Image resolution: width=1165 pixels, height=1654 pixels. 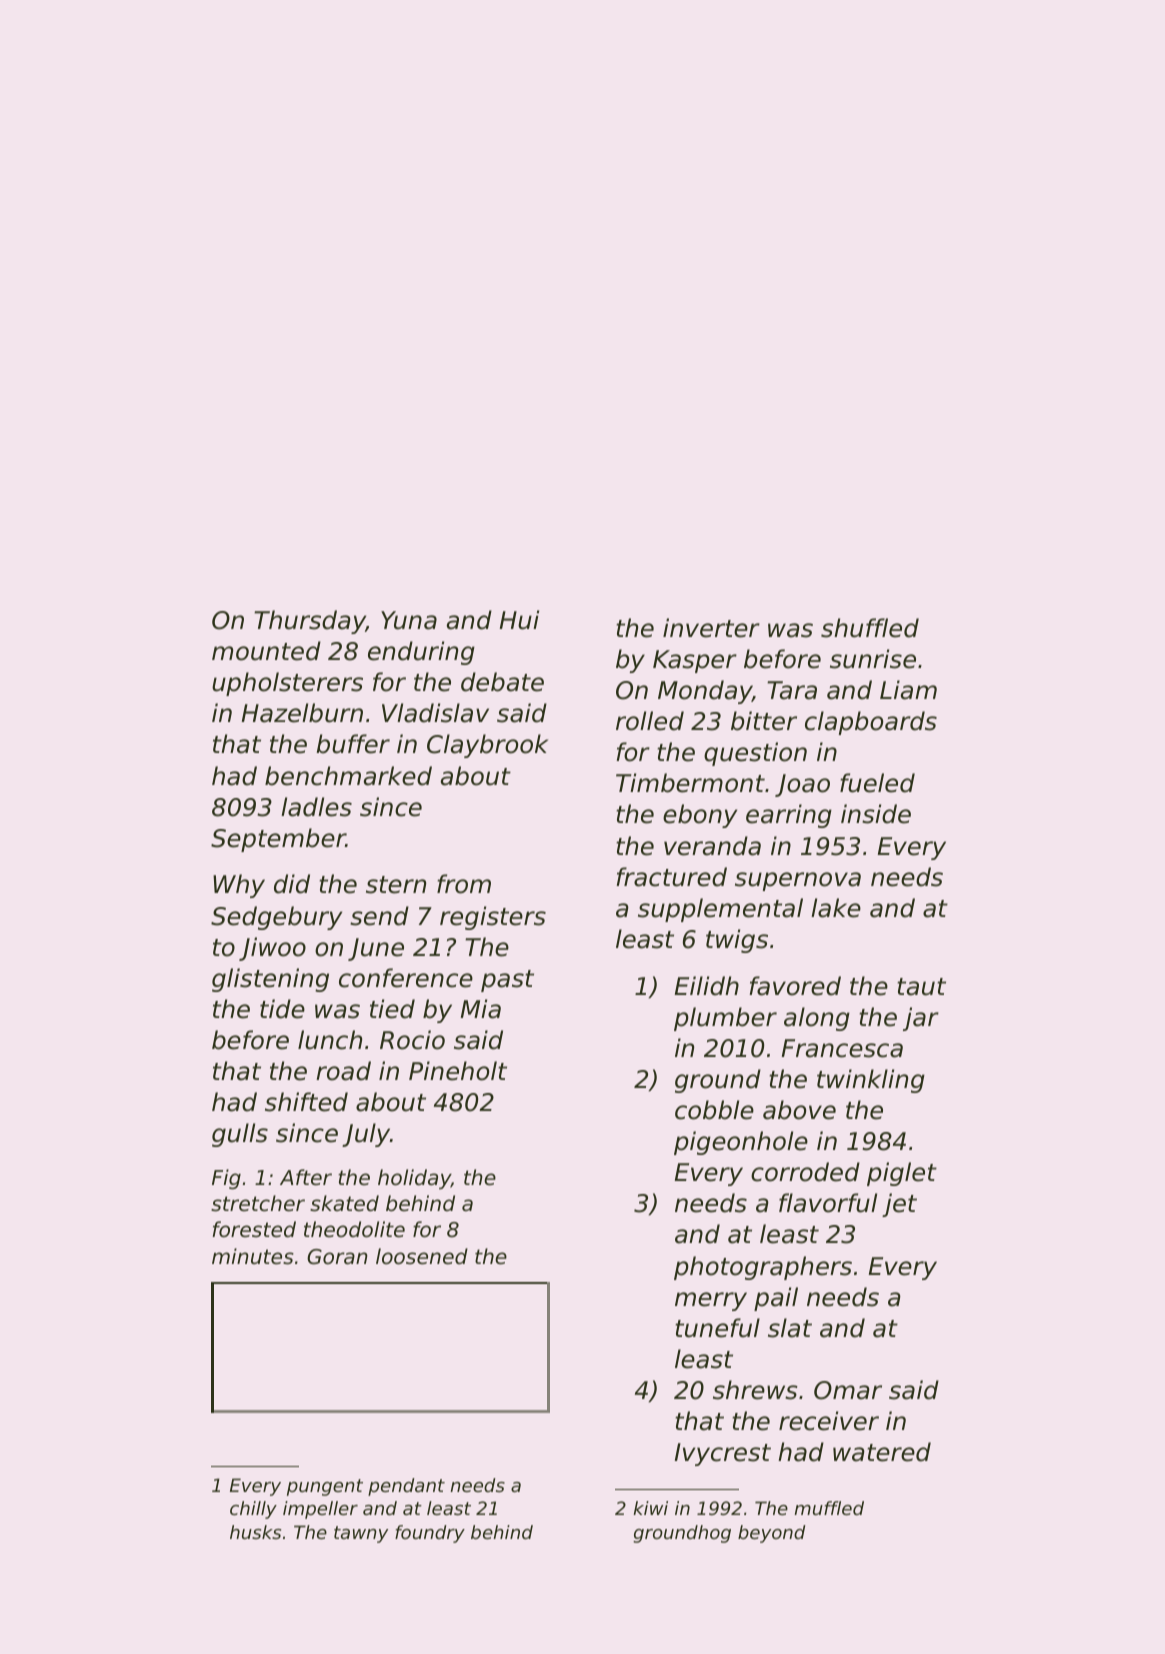 What do you see at coordinates (714, 1110) in the screenshot?
I see `cobble` at bounding box center [714, 1110].
